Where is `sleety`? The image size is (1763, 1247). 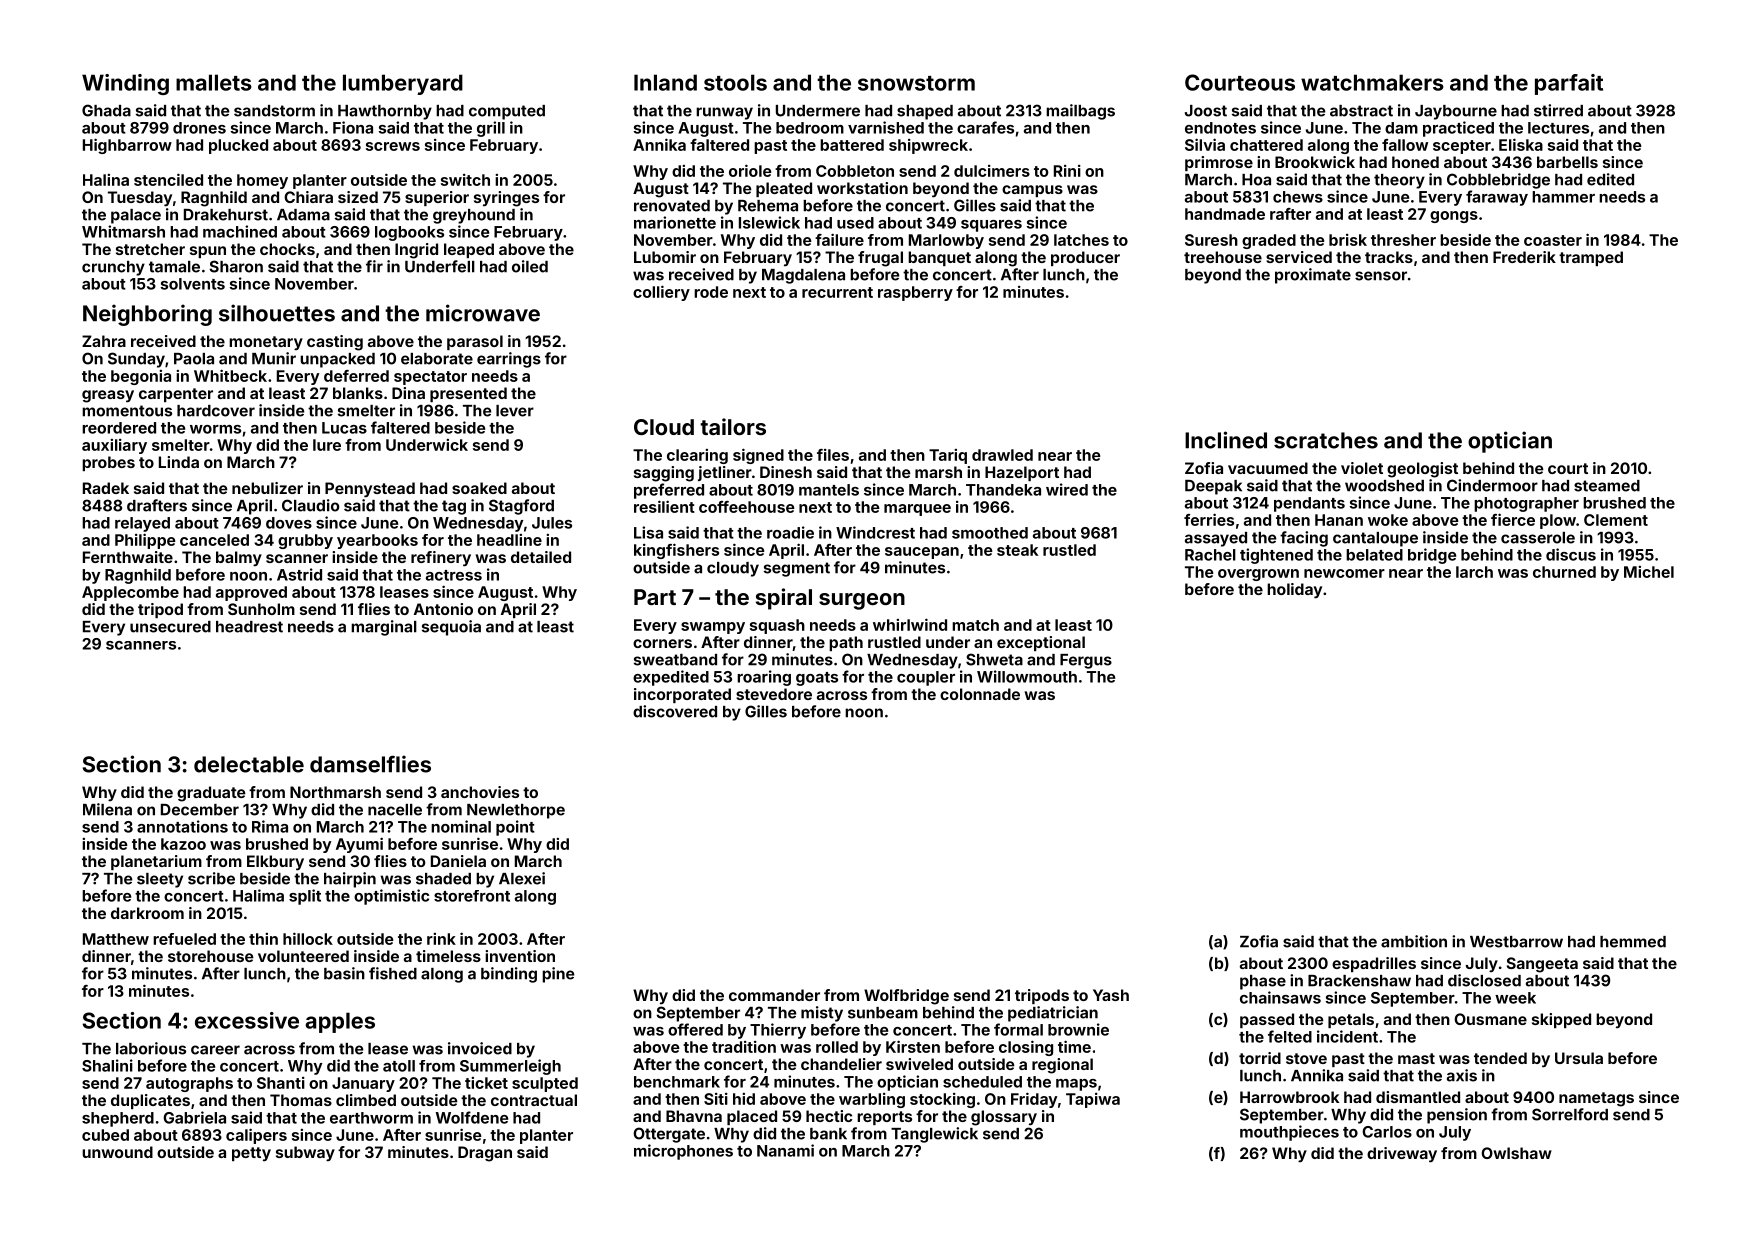 sleety is located at coordinates (160, 880).
